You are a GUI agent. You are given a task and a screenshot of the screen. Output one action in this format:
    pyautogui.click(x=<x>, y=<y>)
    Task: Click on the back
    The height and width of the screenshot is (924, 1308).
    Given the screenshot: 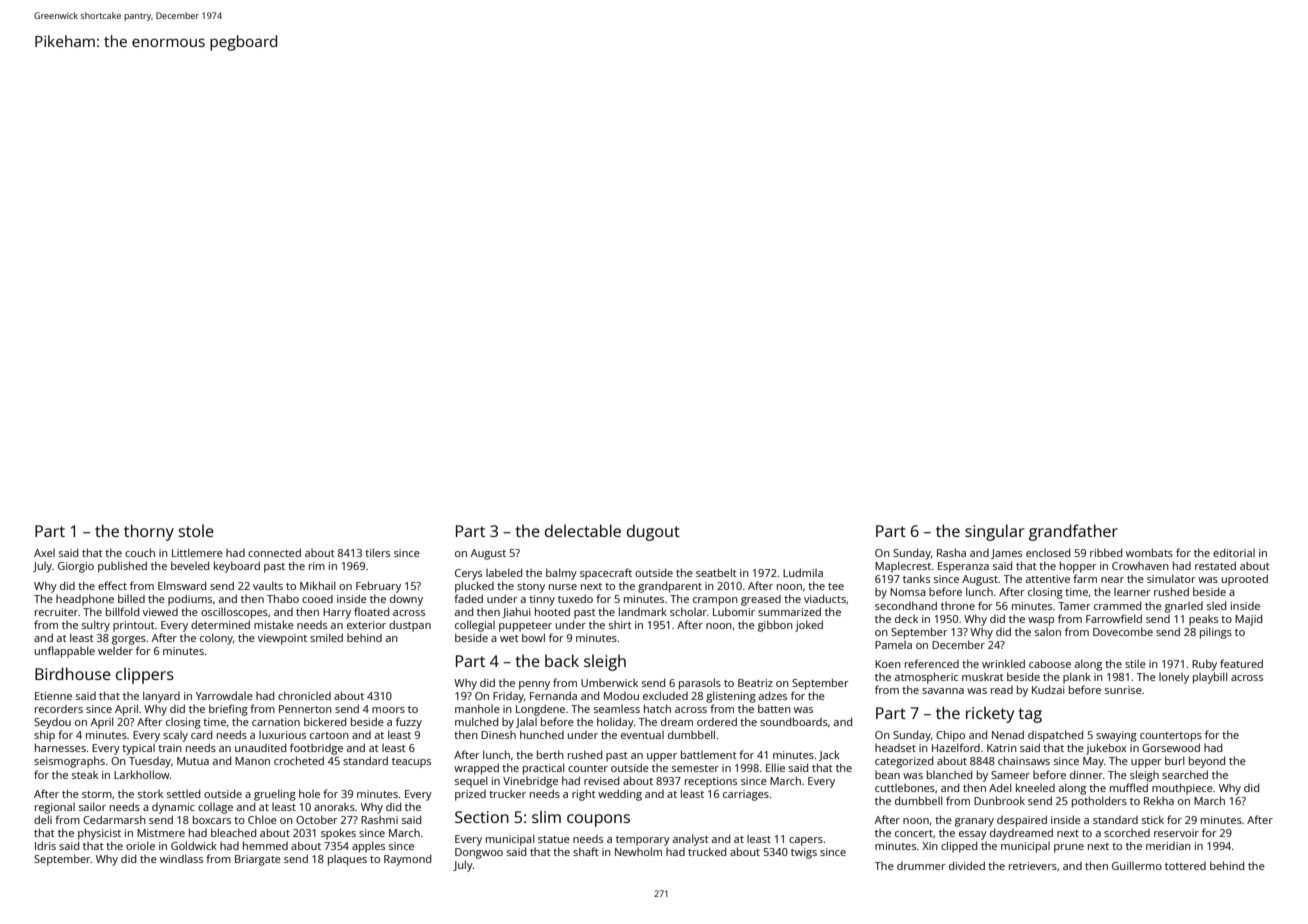 What is the action you would take?
    pyautogui.click(x=562, y=660)
